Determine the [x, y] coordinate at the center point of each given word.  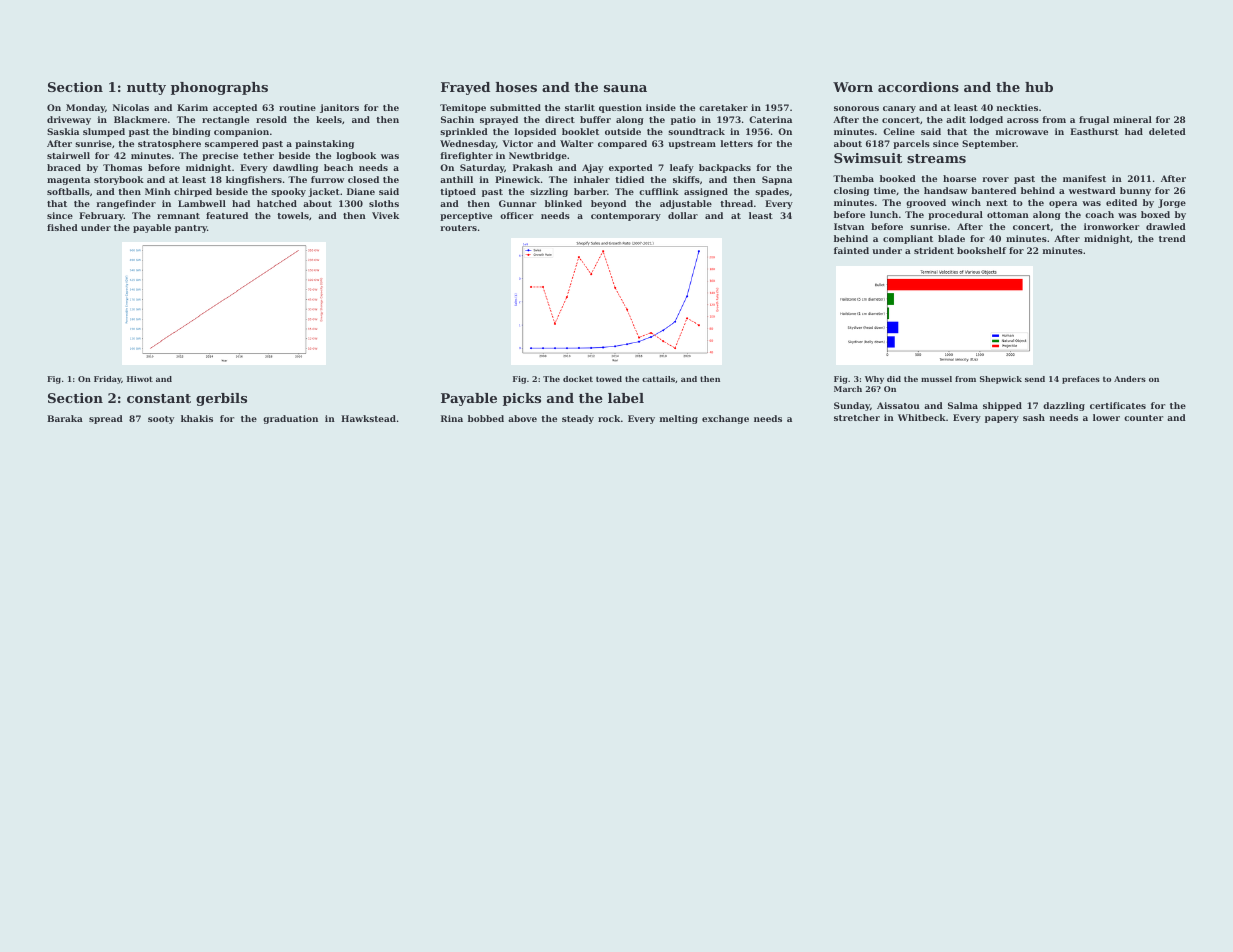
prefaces [1081, 380]
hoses [516, 87]
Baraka [65, 418]
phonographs [219, 88]
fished [62, 227]
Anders [1130, 379]
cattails [658, 379]
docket [578, 379]
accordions [918, 87]
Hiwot [140, 379]
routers [458, 228]
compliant [908, 239]
